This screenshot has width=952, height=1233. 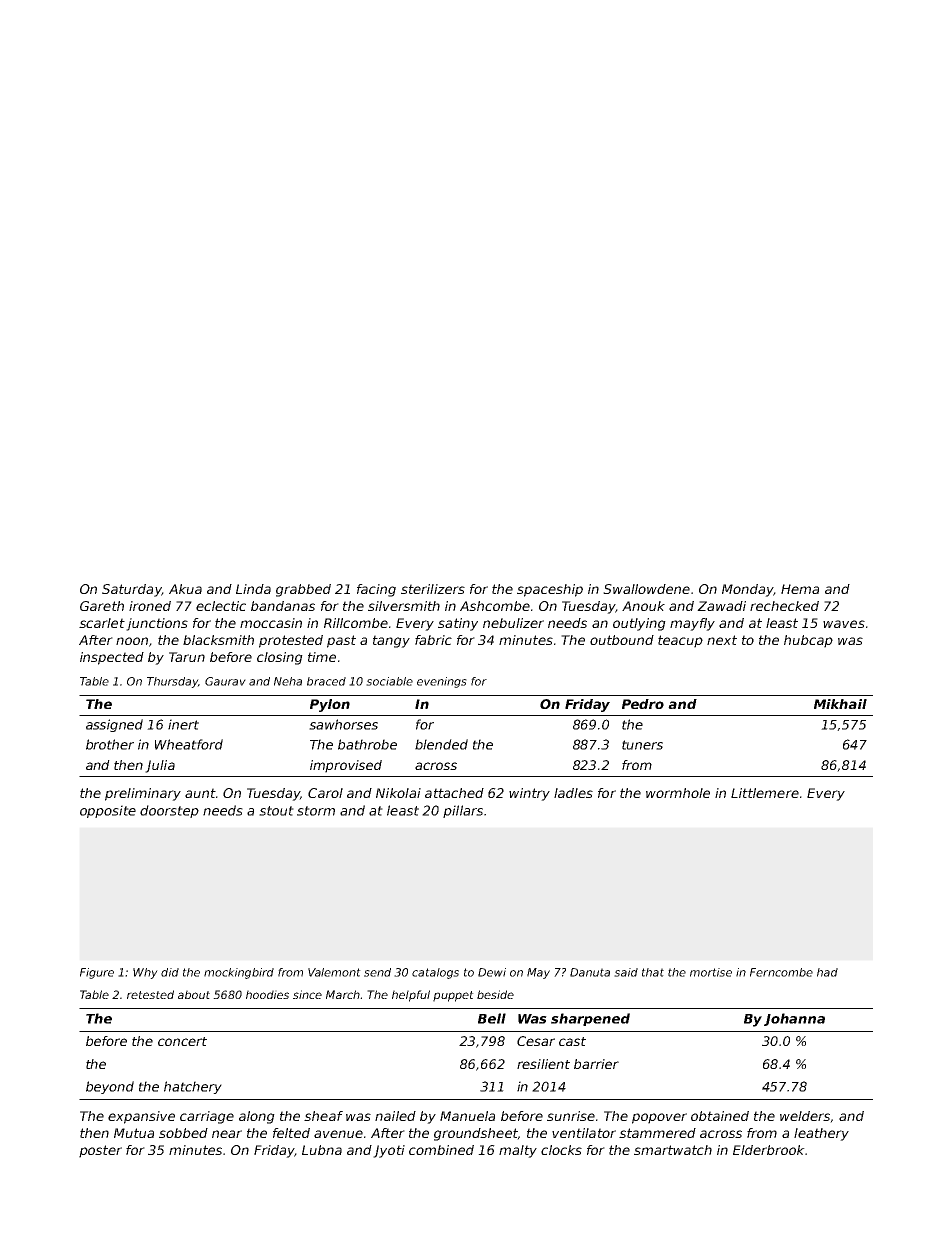 What do you see at coordinates (463, 811) in the screenshot?
I see `pillars` at bounding box center [463, 811].
